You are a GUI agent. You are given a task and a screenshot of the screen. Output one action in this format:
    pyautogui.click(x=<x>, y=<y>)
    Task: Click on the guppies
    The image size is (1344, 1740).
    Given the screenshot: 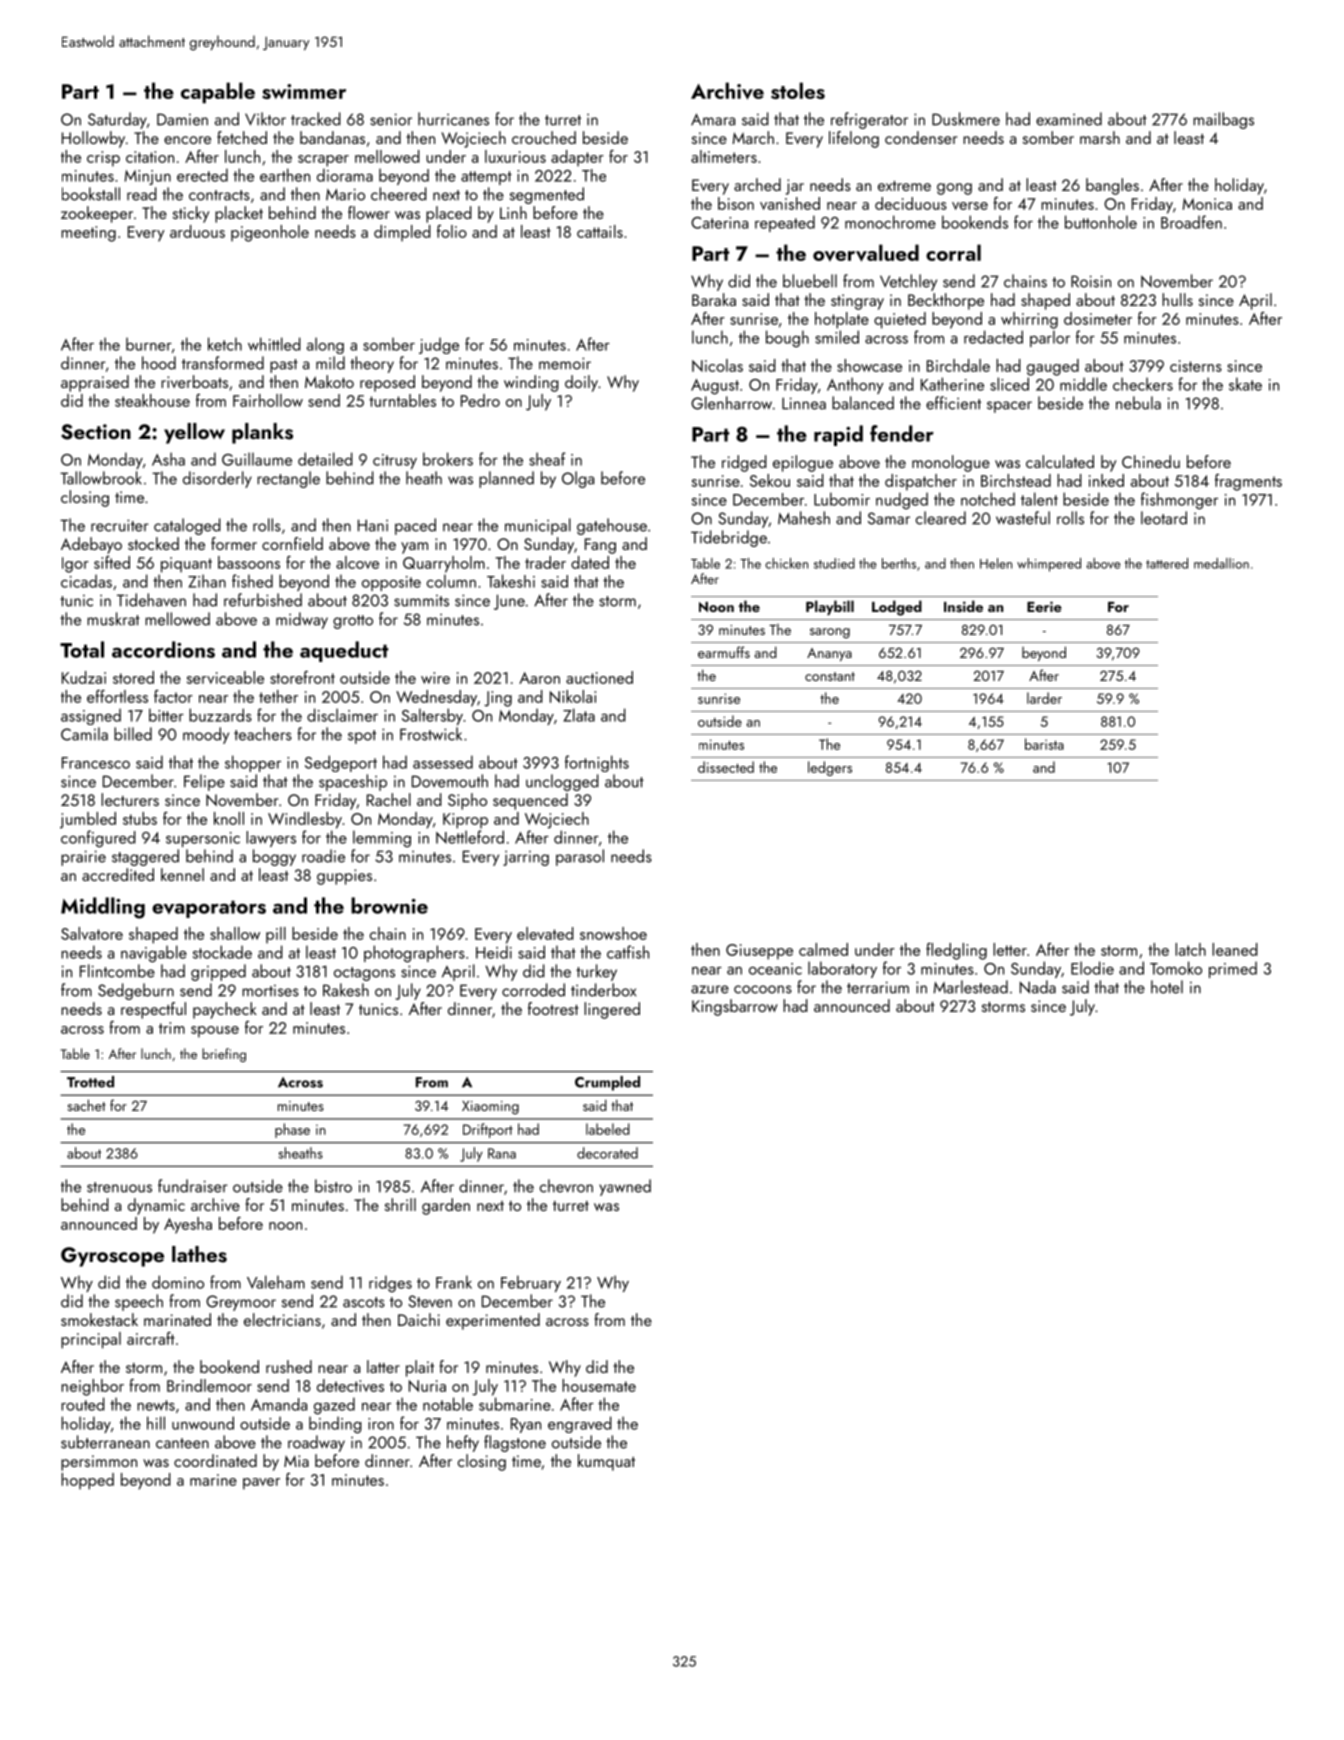 What is the action you would take?
    pyautogui.click(x=344, y=877)
